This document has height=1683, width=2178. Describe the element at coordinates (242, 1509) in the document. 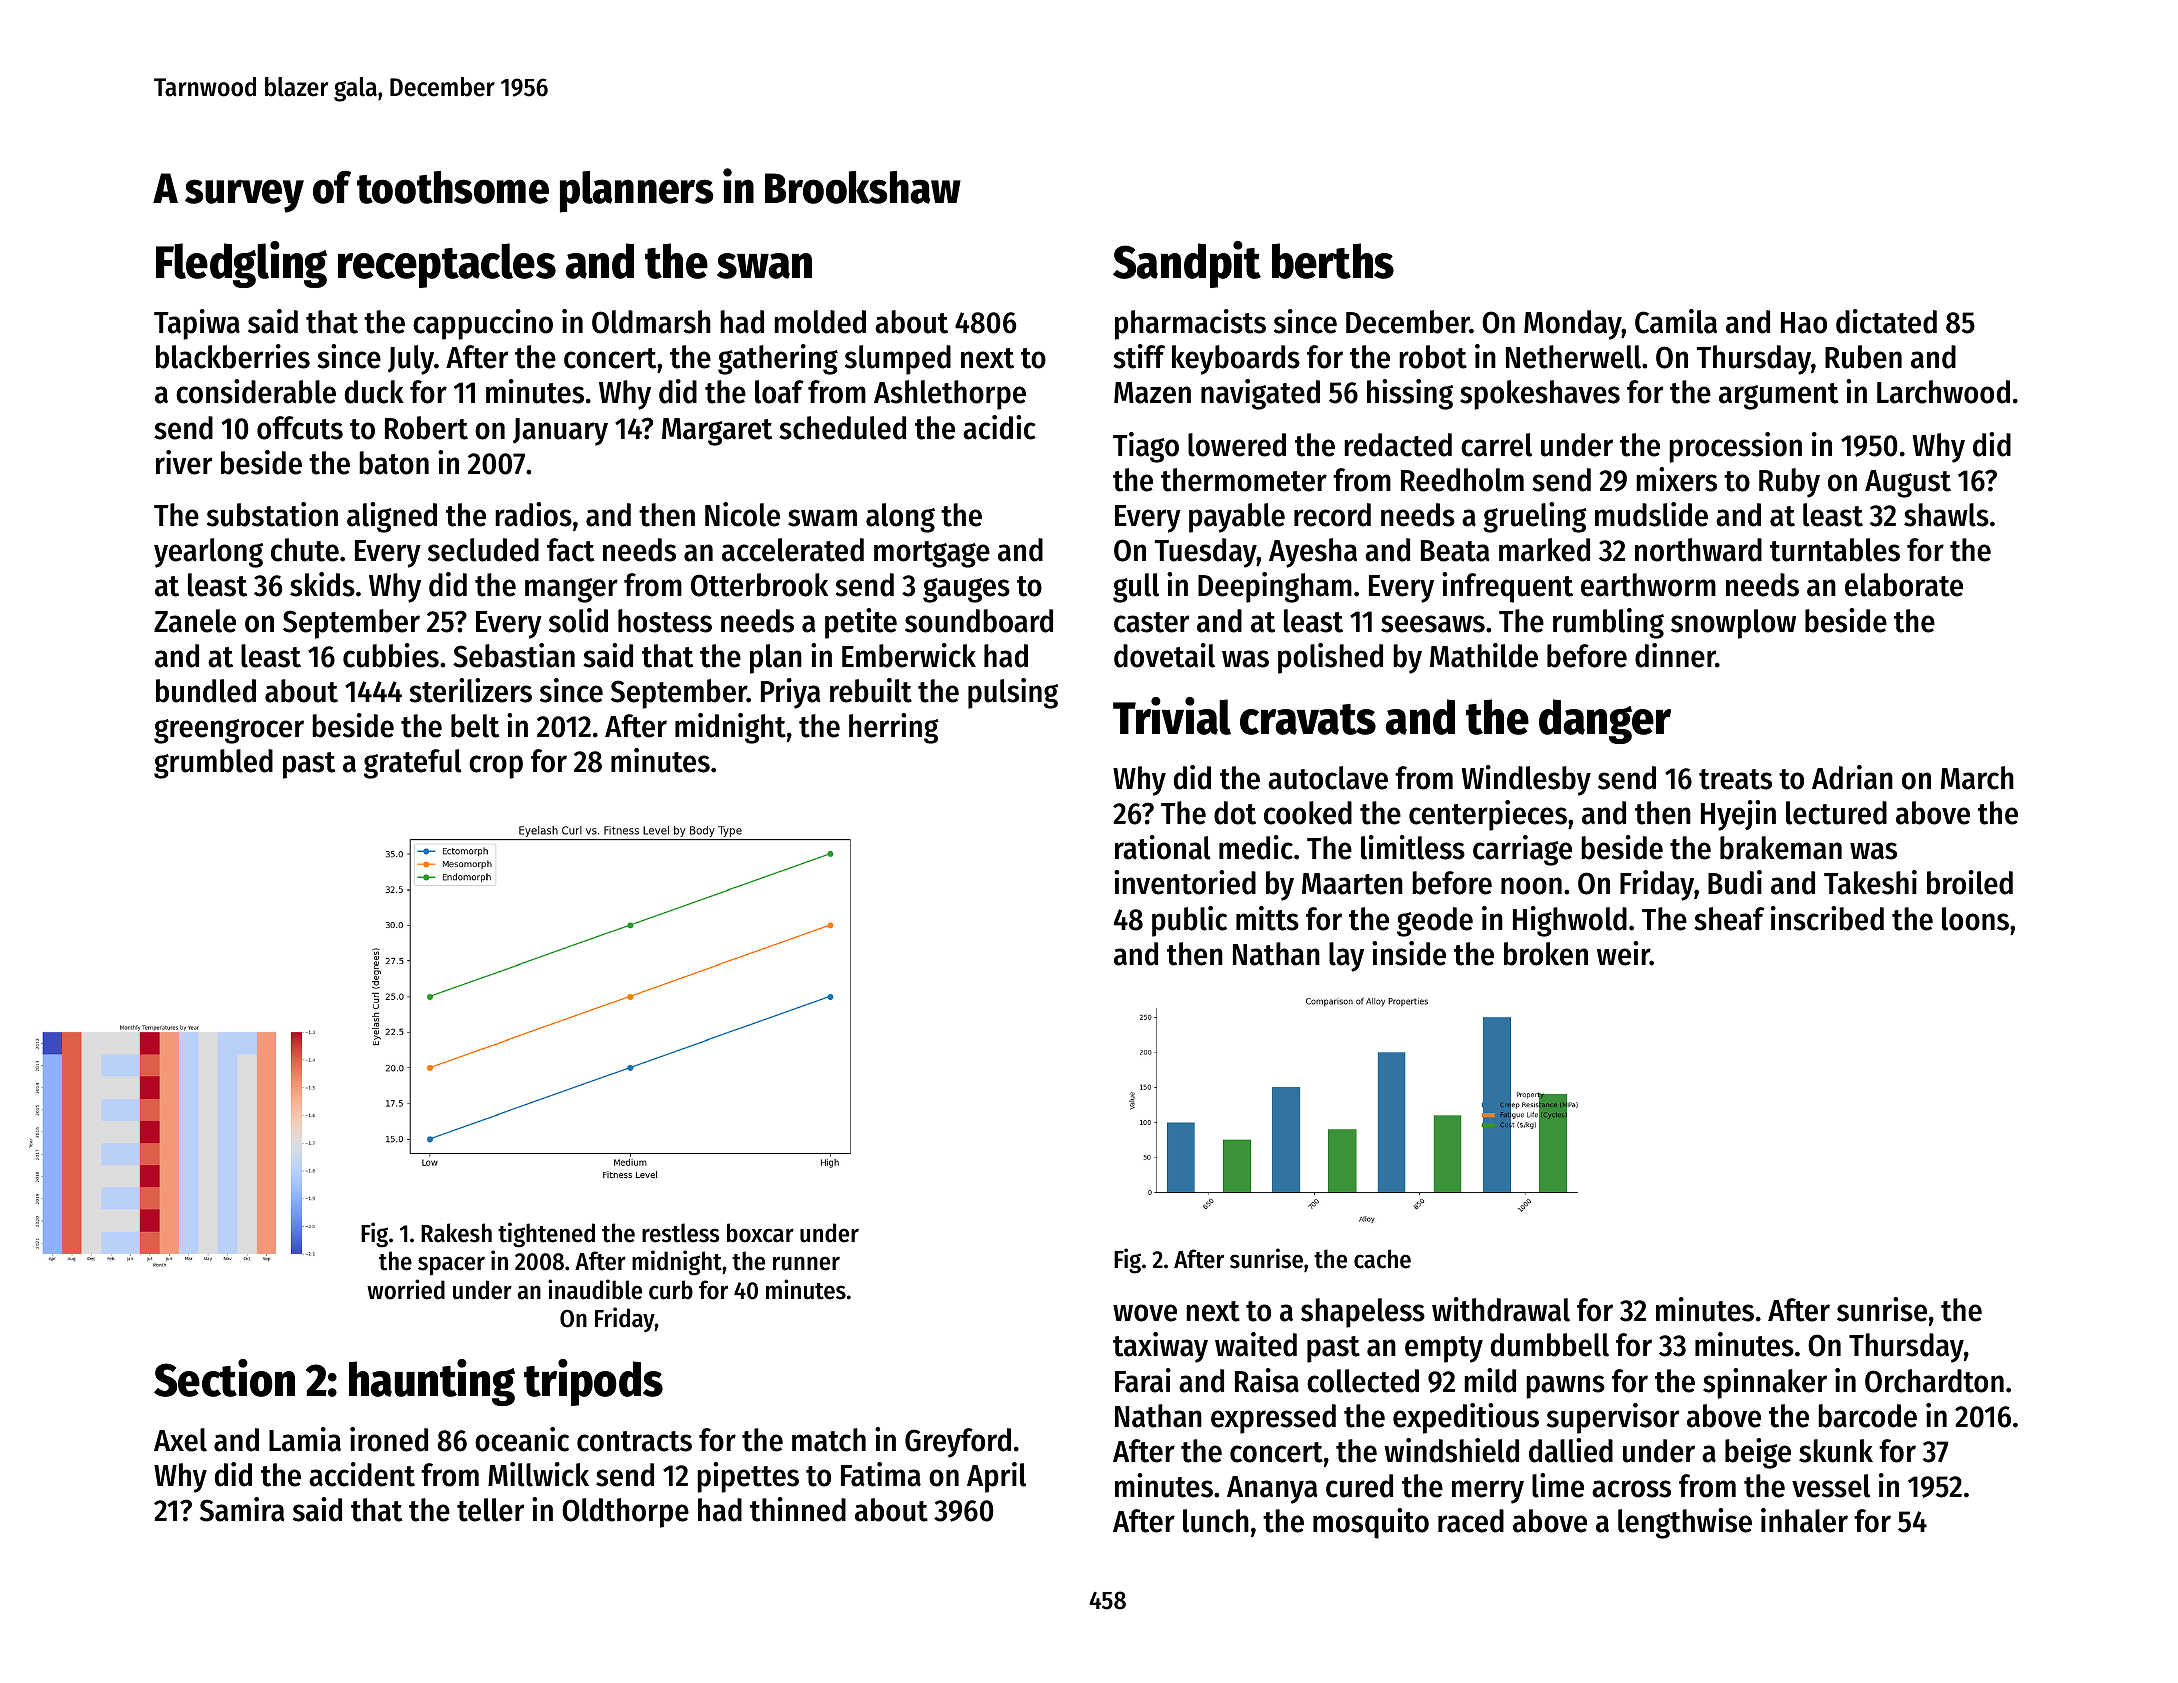

I see `Samira` at that location.
